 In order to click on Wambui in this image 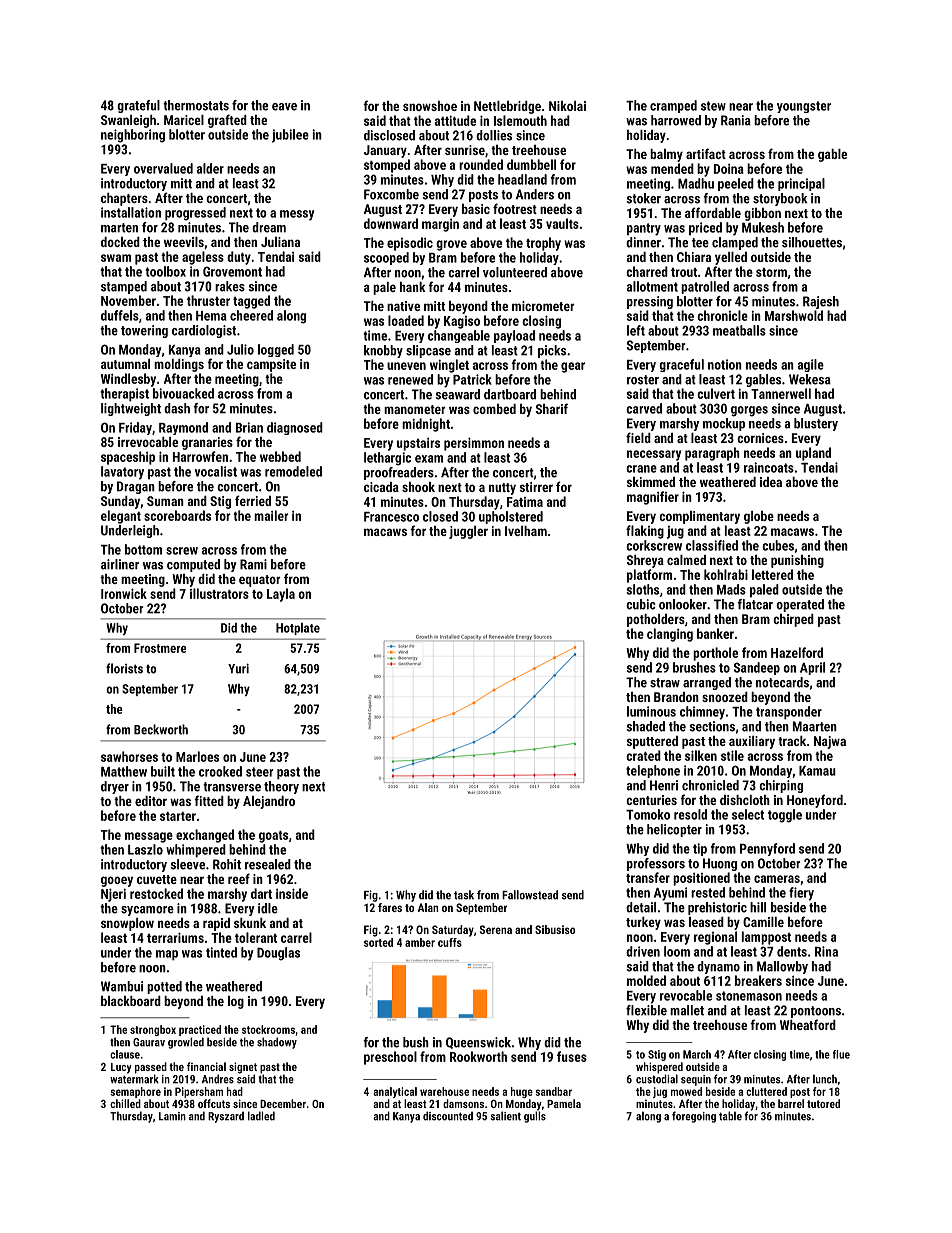, I will do `click(122, 986)`.
